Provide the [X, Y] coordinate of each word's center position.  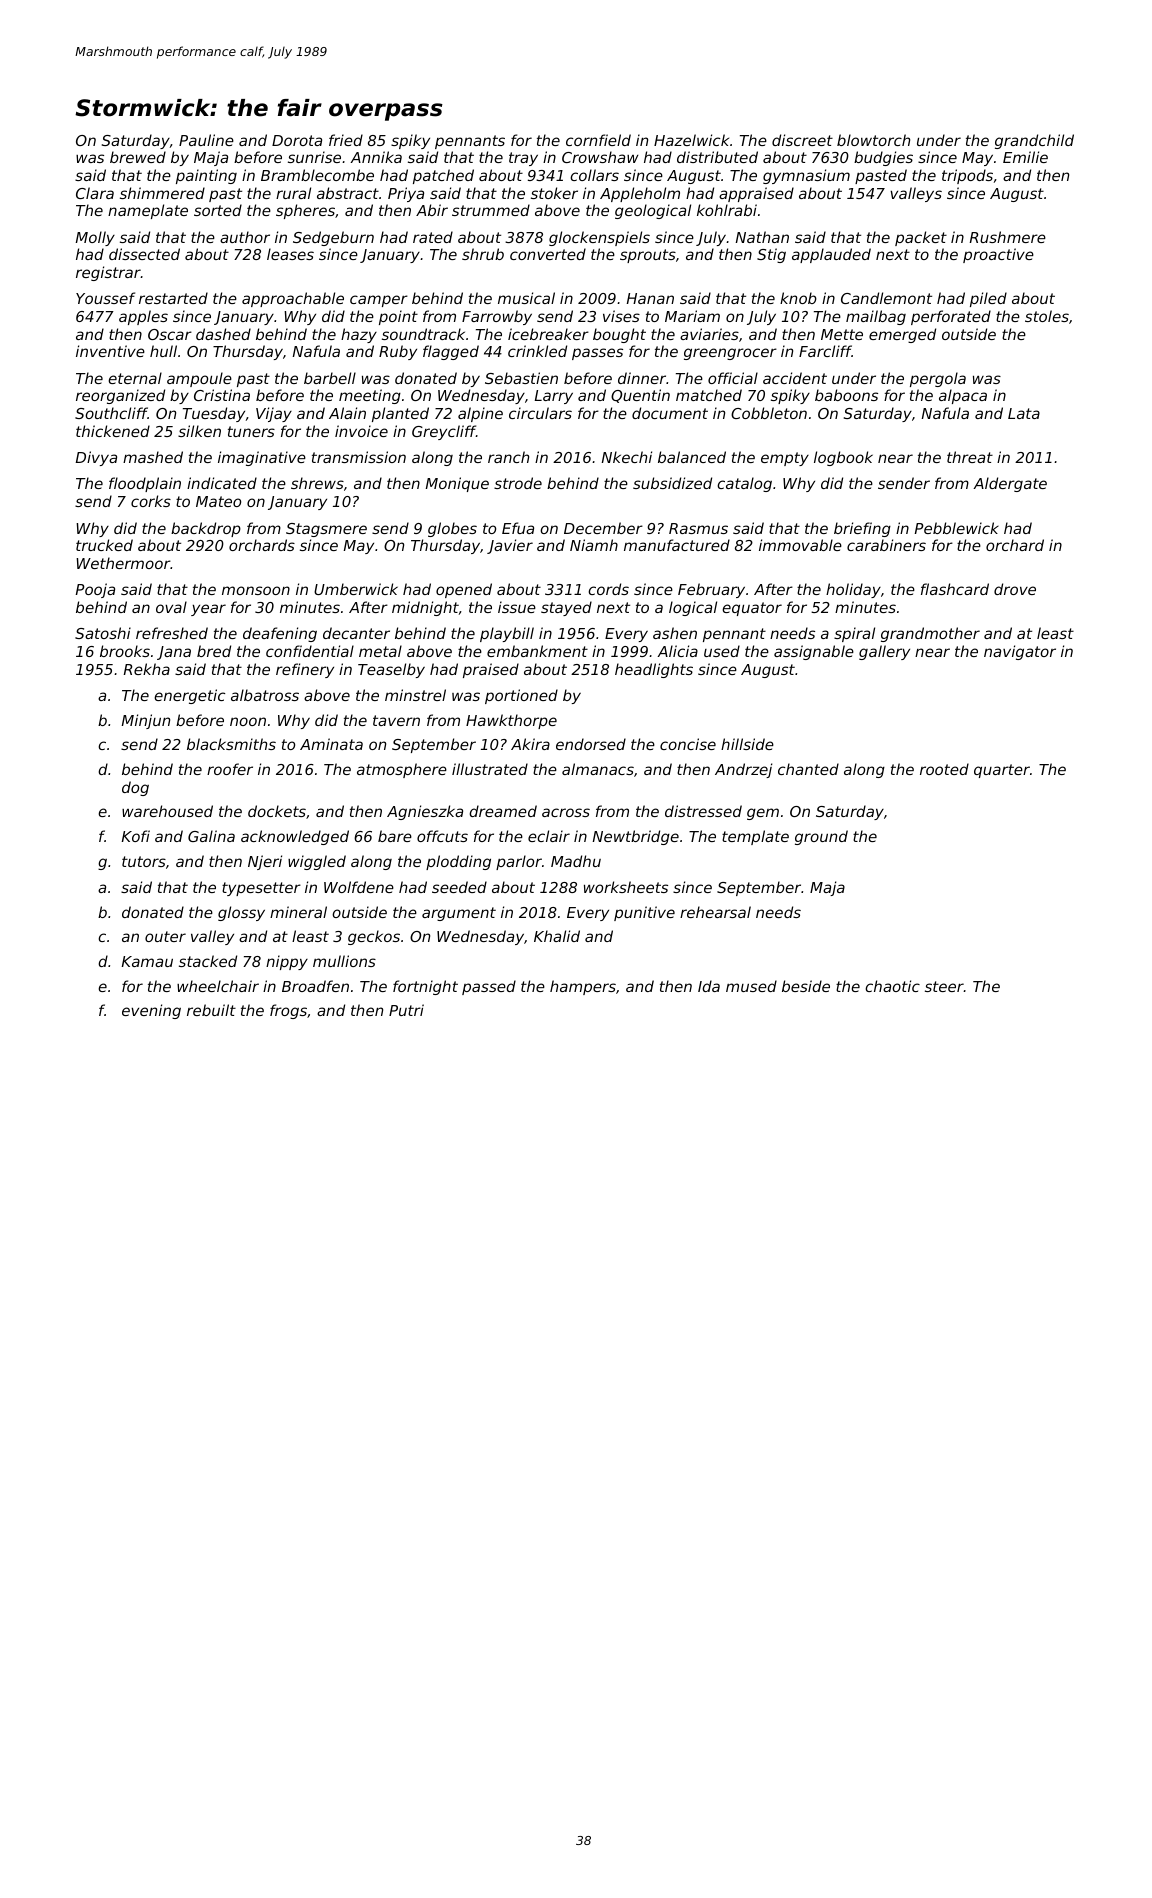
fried [346, 140]
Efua [518, 528]
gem [763, 814]
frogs [288, 1011]
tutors [144, 861]
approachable [293, 299]
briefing [862, 529]
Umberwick [356, 589]
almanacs [598, 769]
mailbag [876, 317]
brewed [138, 157]
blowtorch [873, 140]
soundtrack [423, 334]
